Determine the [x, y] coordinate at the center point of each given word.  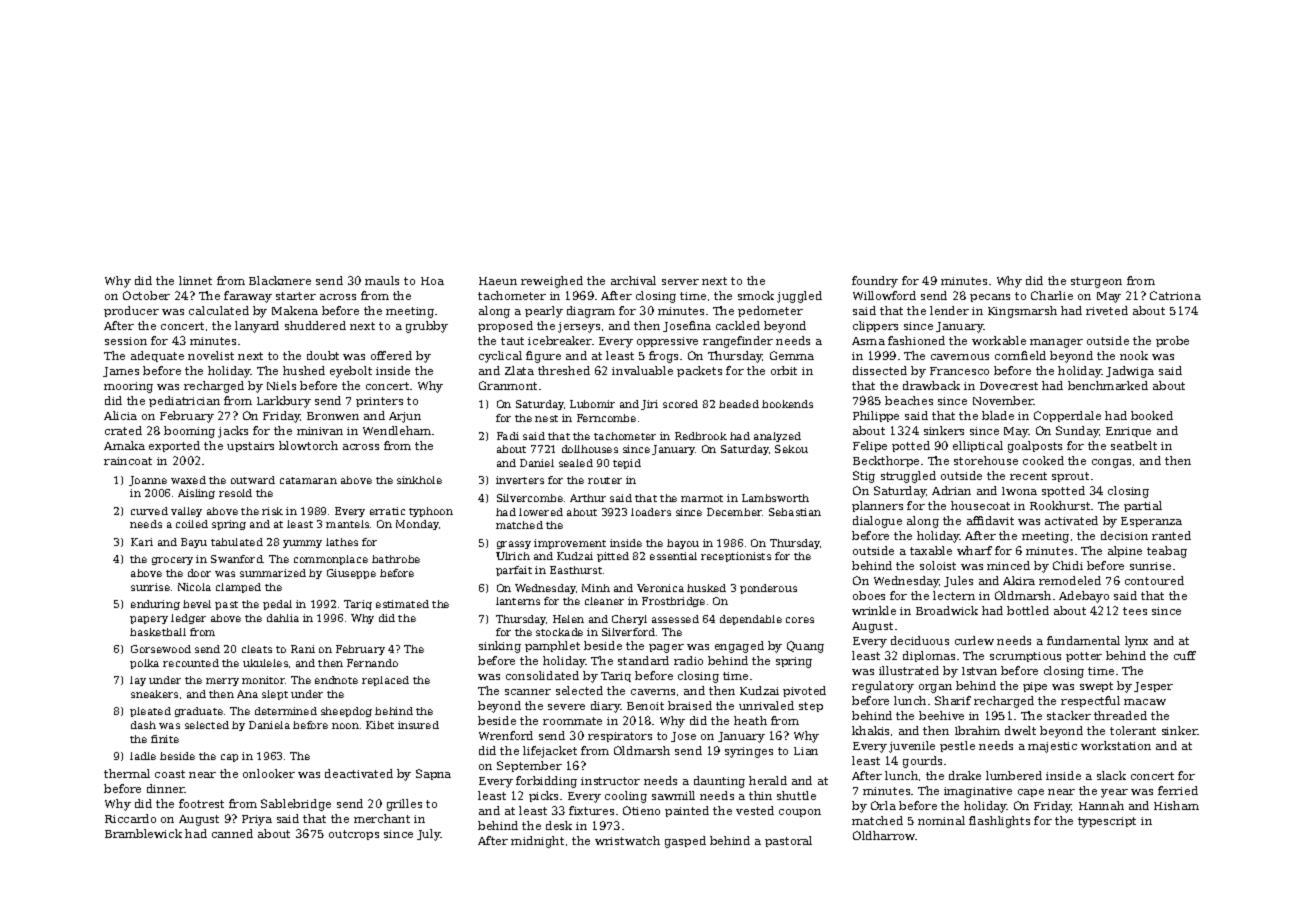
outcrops [354, 835]
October [146, 295]
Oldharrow [884, 835]
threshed [564, 370]
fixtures [591, 810]
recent [1028, 476]
